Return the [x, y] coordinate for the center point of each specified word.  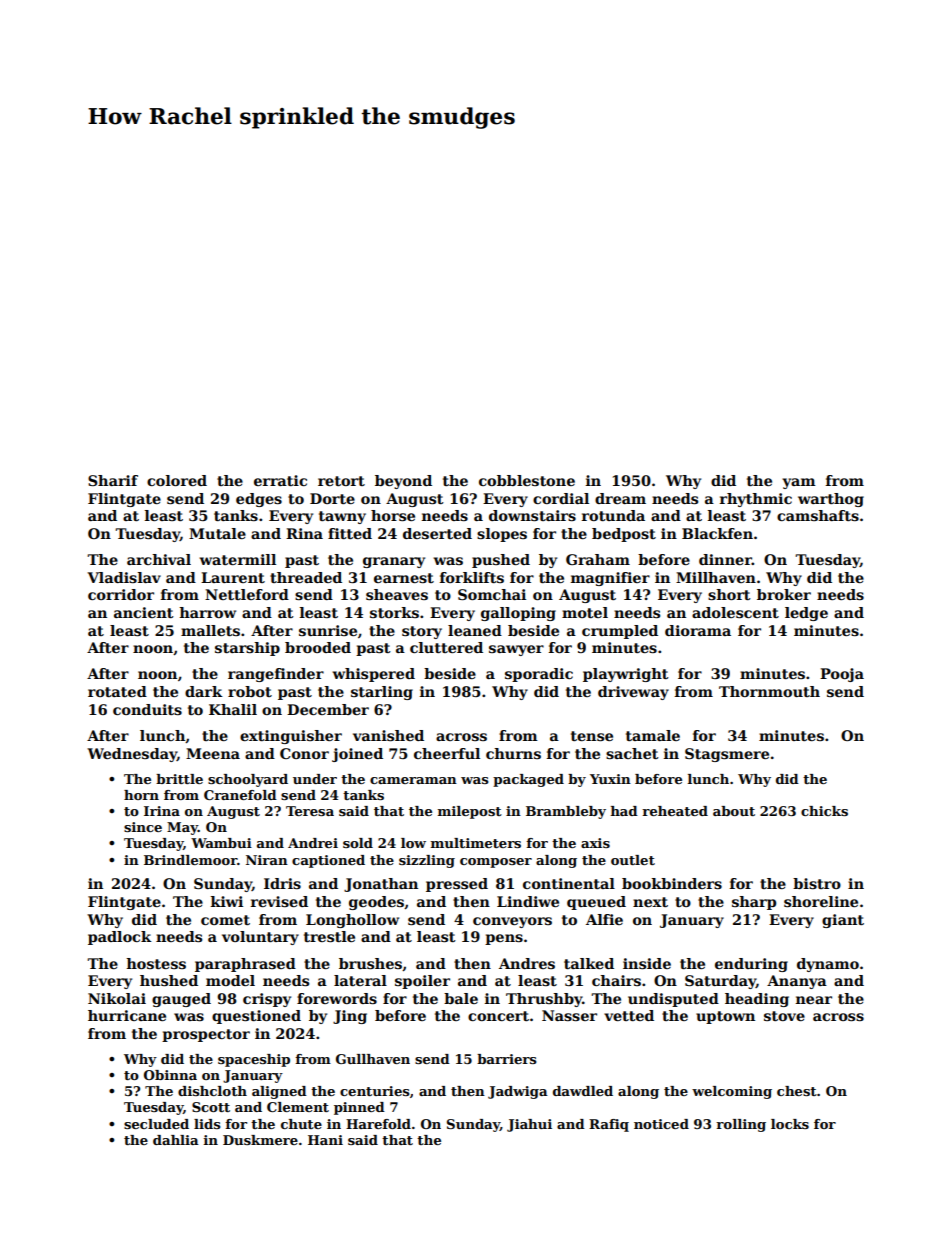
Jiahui [529, 1125]
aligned [279, 1092]
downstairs [532, 515]
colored [177, 480]
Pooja [842, 675]
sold [358, 843]
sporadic [539, 675]
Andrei [313, 843]
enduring [751, 965]
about [734, 811]
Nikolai [117, 998]
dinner [725, 559]
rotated [117, 691]
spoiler [422, 982]
